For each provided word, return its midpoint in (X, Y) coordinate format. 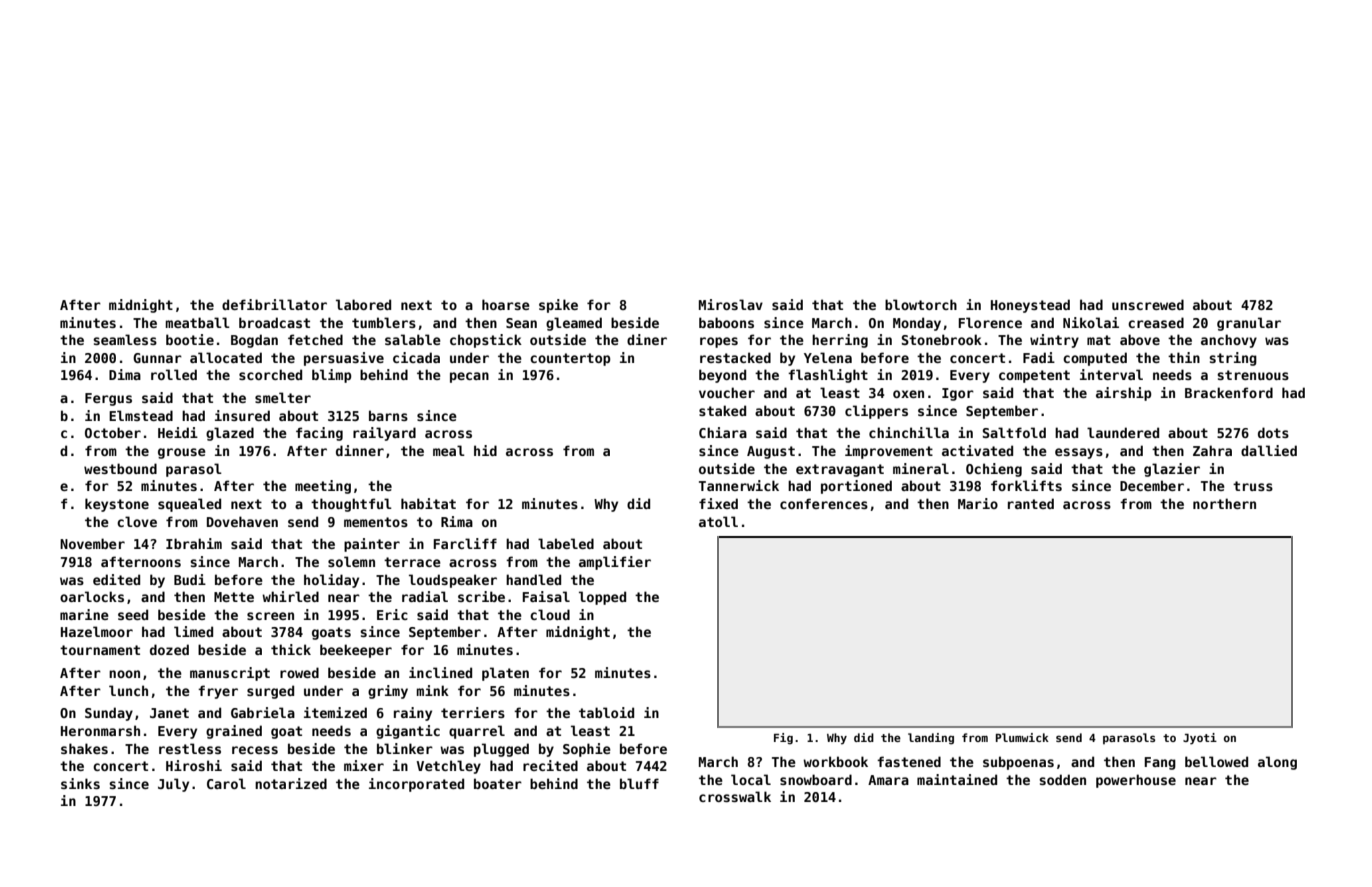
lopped (602, 598)
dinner (360, 450)
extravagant (840, 470)
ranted (1031, 503)
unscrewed (1148, 304)
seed (133, 614)
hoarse (506, 304)
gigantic (408, 732)
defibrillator (274, 304)
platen (505, 674)
